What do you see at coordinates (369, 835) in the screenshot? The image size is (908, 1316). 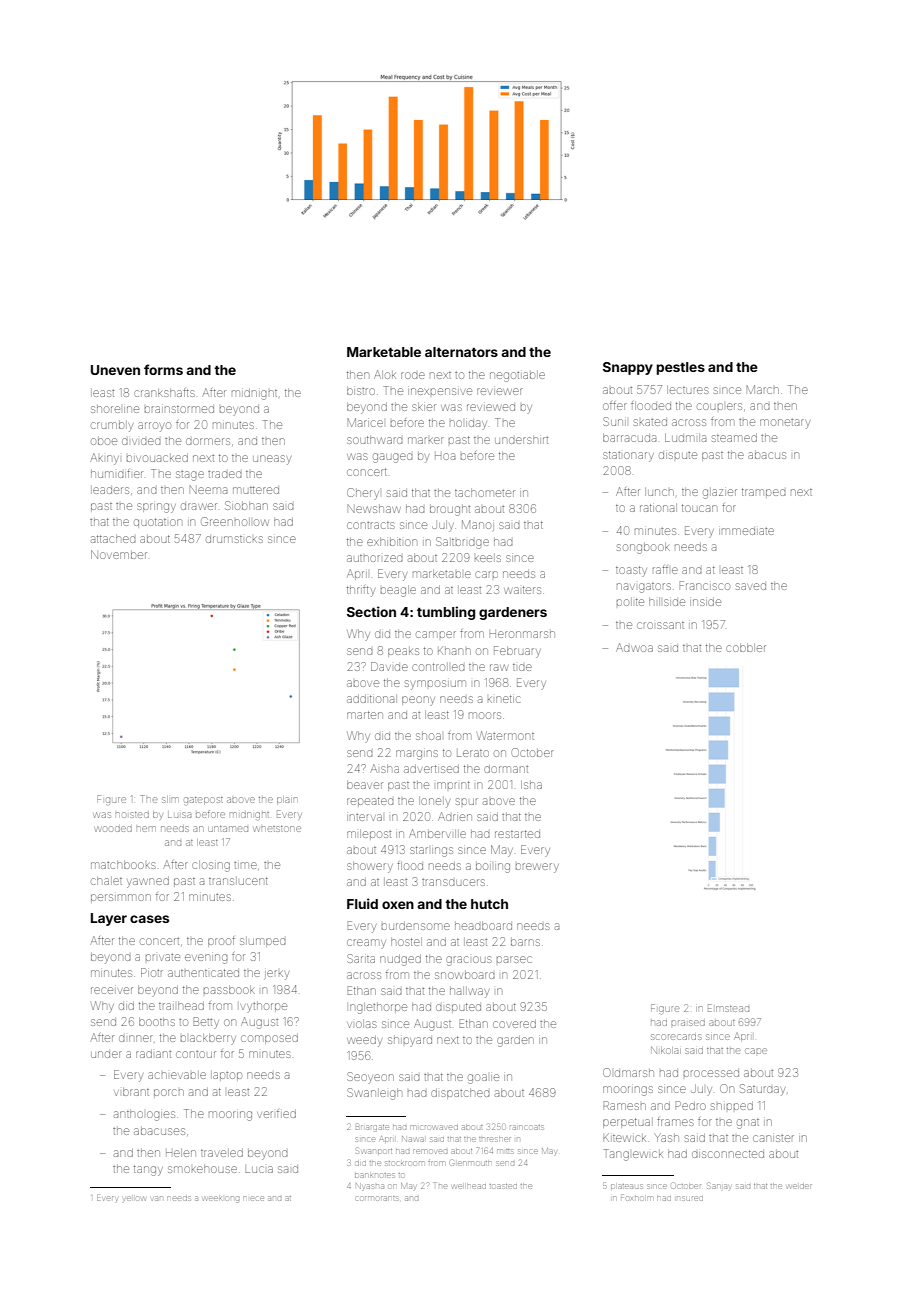 I see `milepost` at bounding box center [369, 835].
